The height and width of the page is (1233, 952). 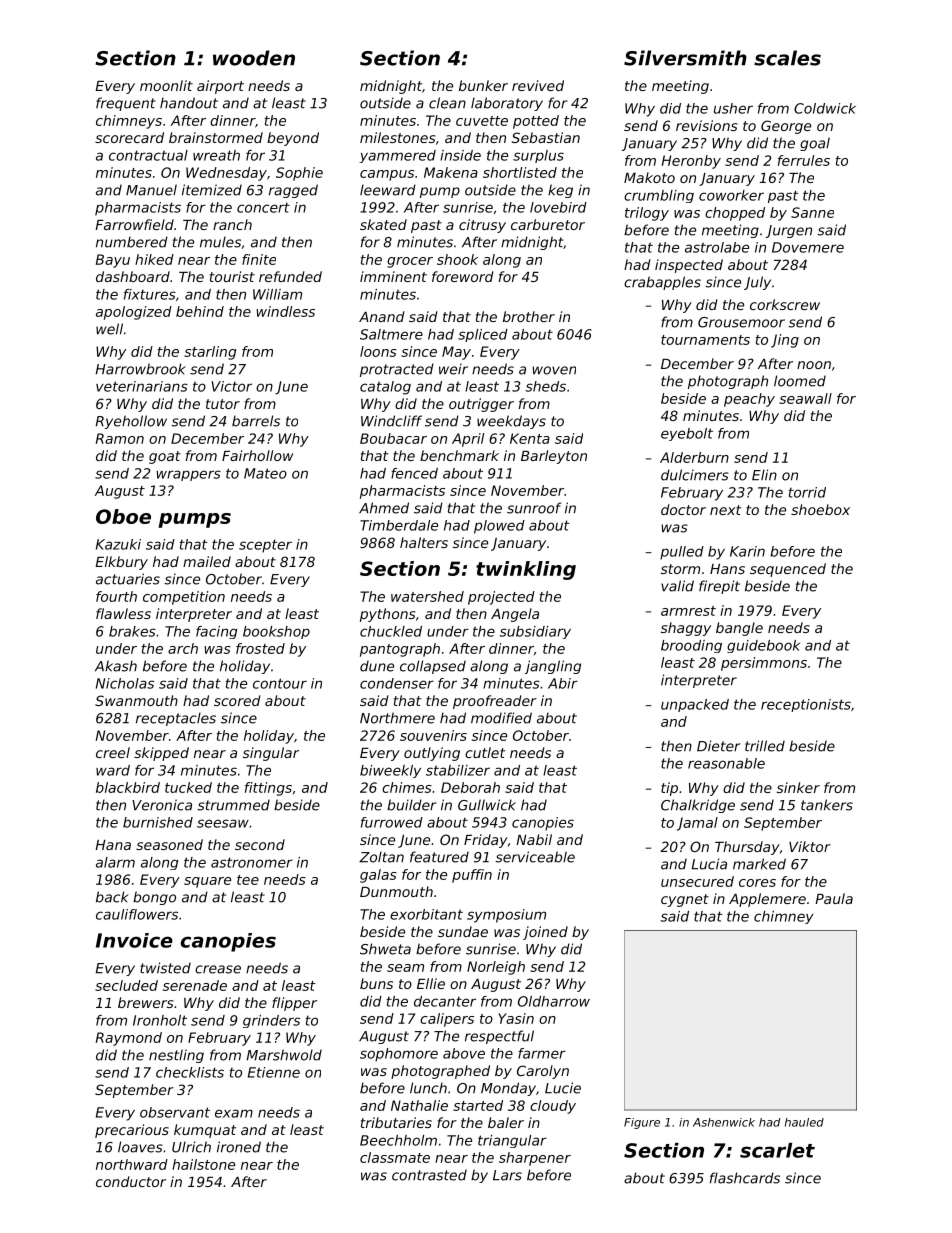 What do you see at coordinates (805, 398) in the page?
I see `seawall` at bounding box center [805, 398].
